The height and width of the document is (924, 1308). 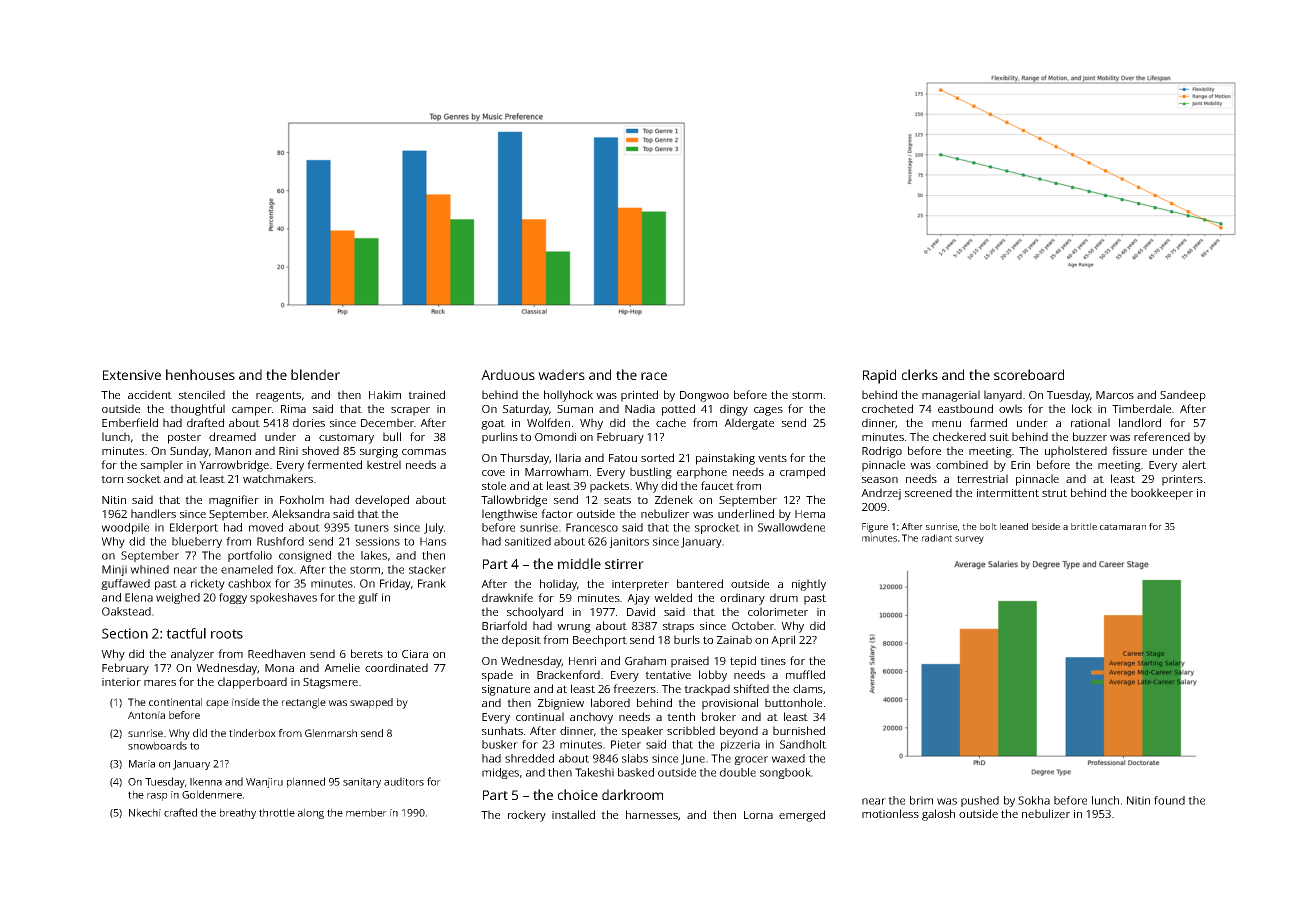 I want to click on found, so click(x=1169, y=800).
